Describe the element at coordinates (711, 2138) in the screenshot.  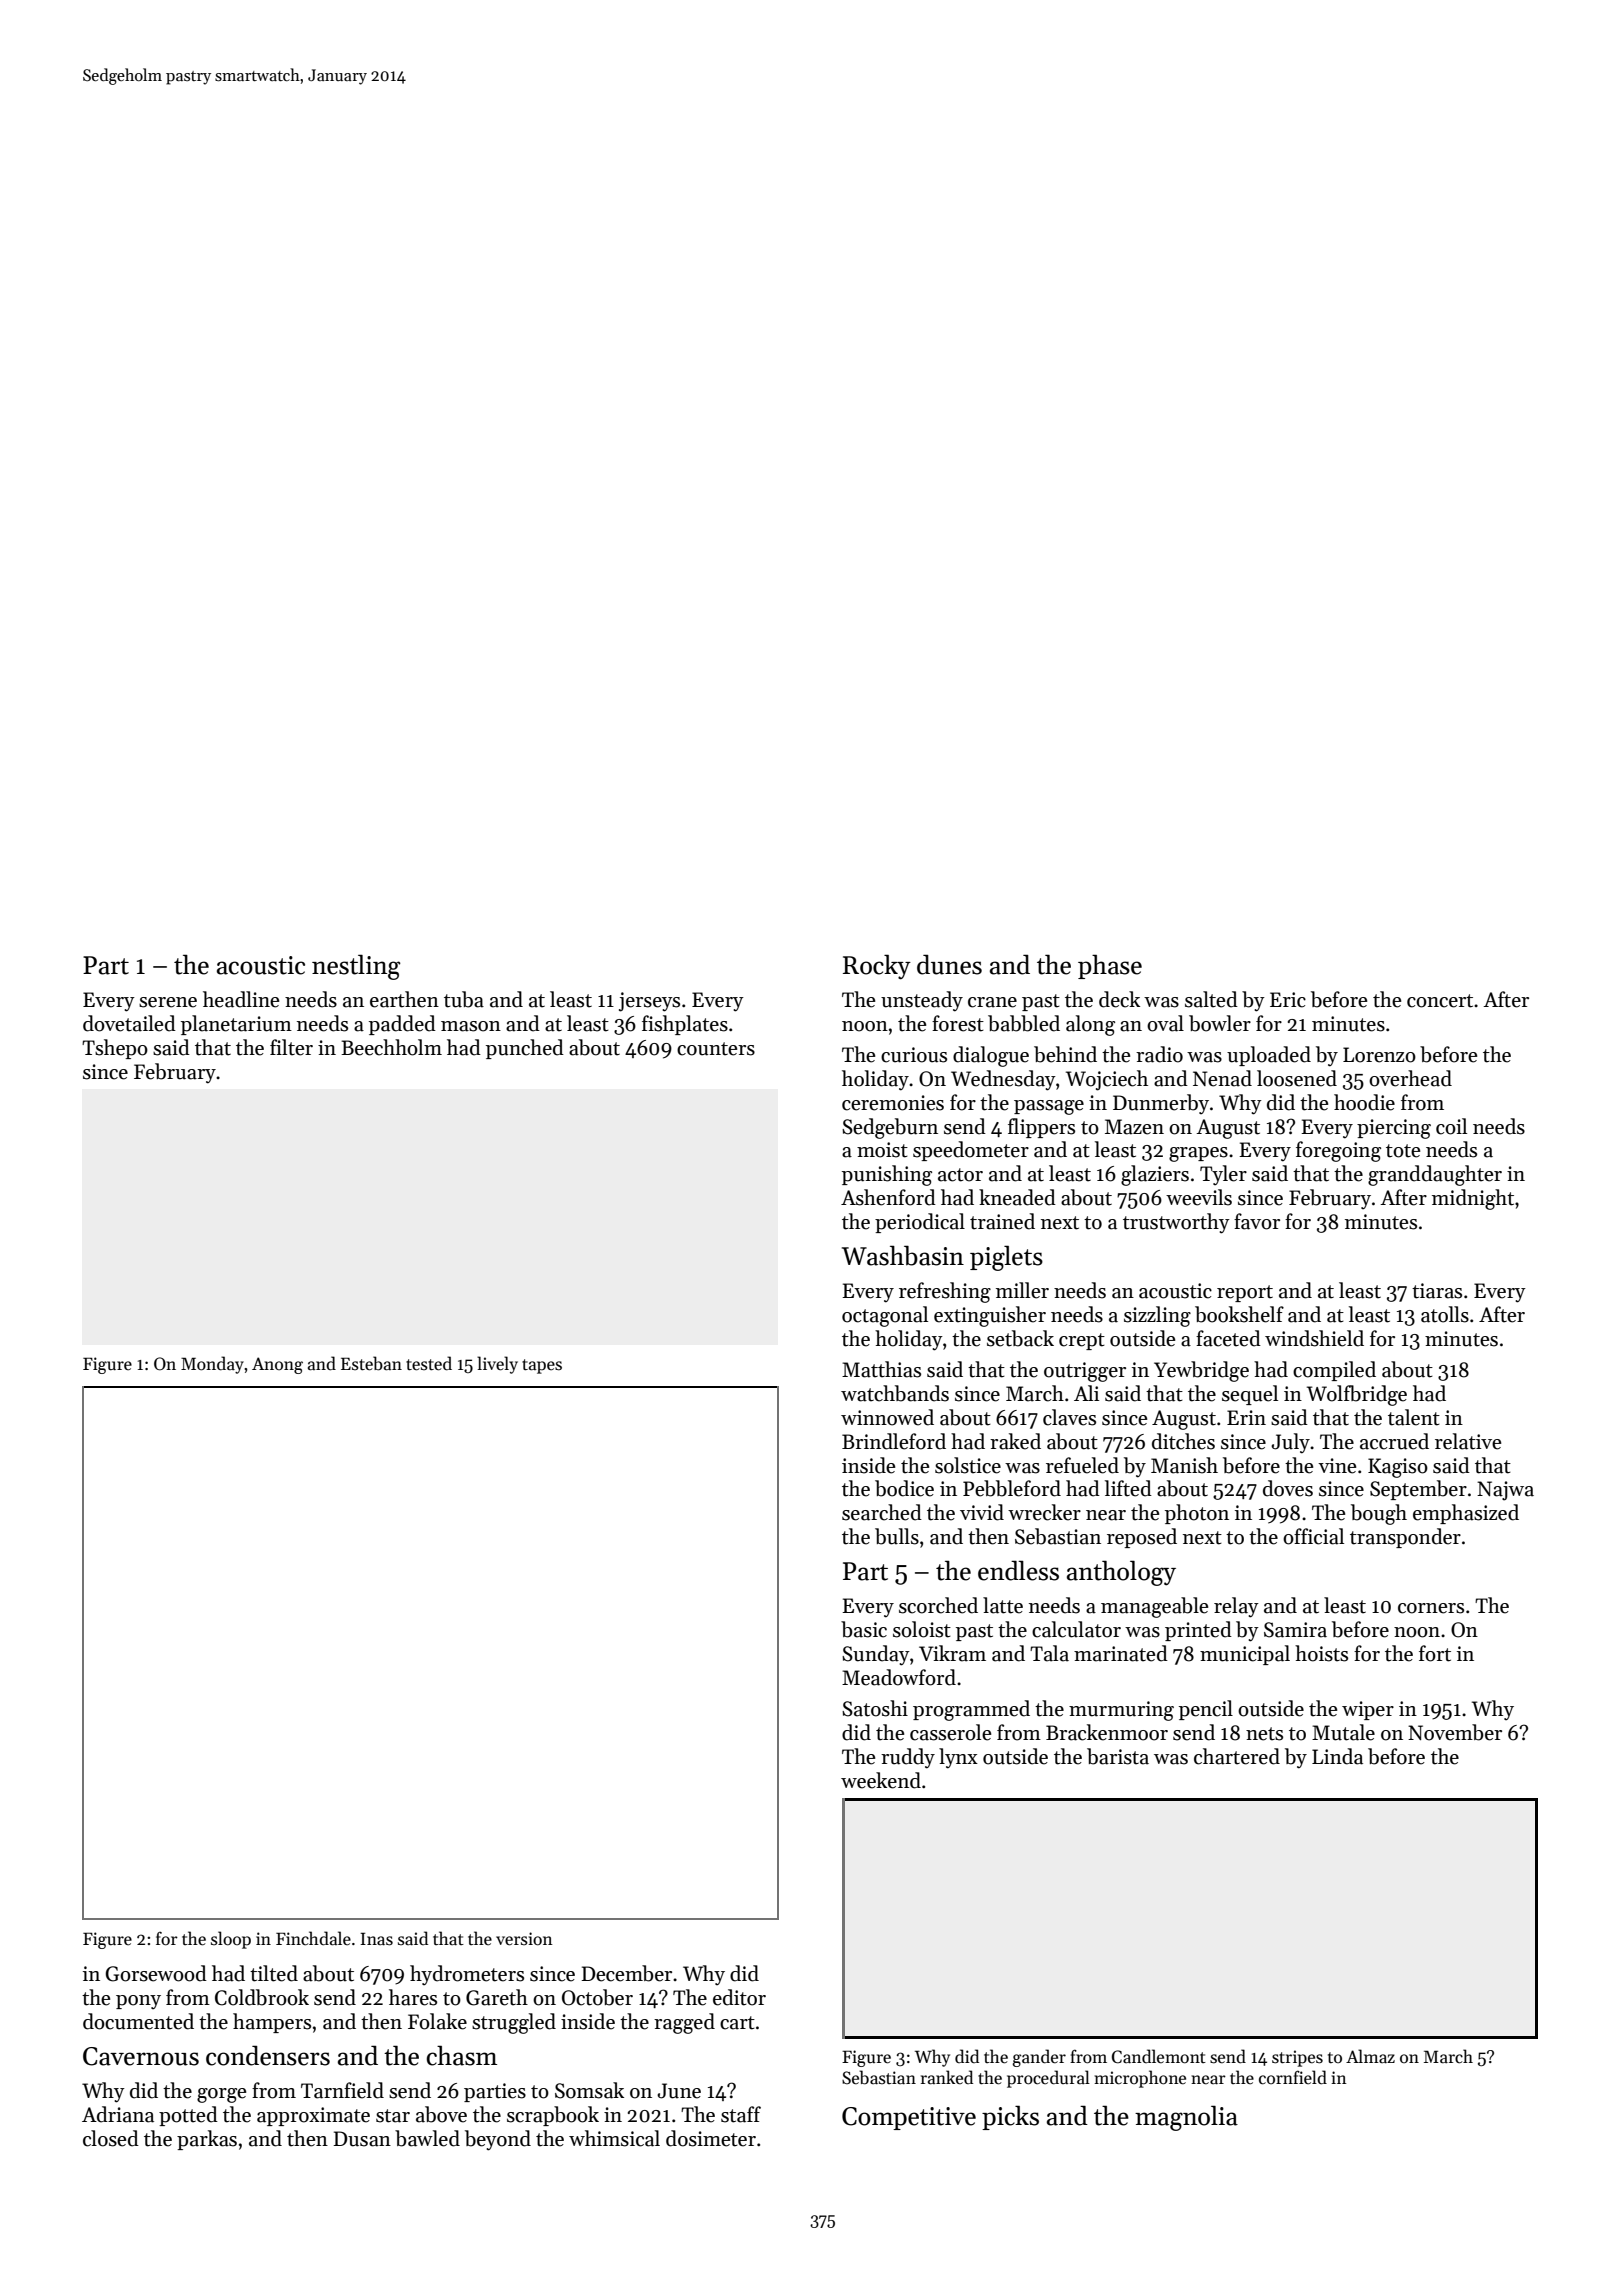
I see `dosimeter` at that location.
